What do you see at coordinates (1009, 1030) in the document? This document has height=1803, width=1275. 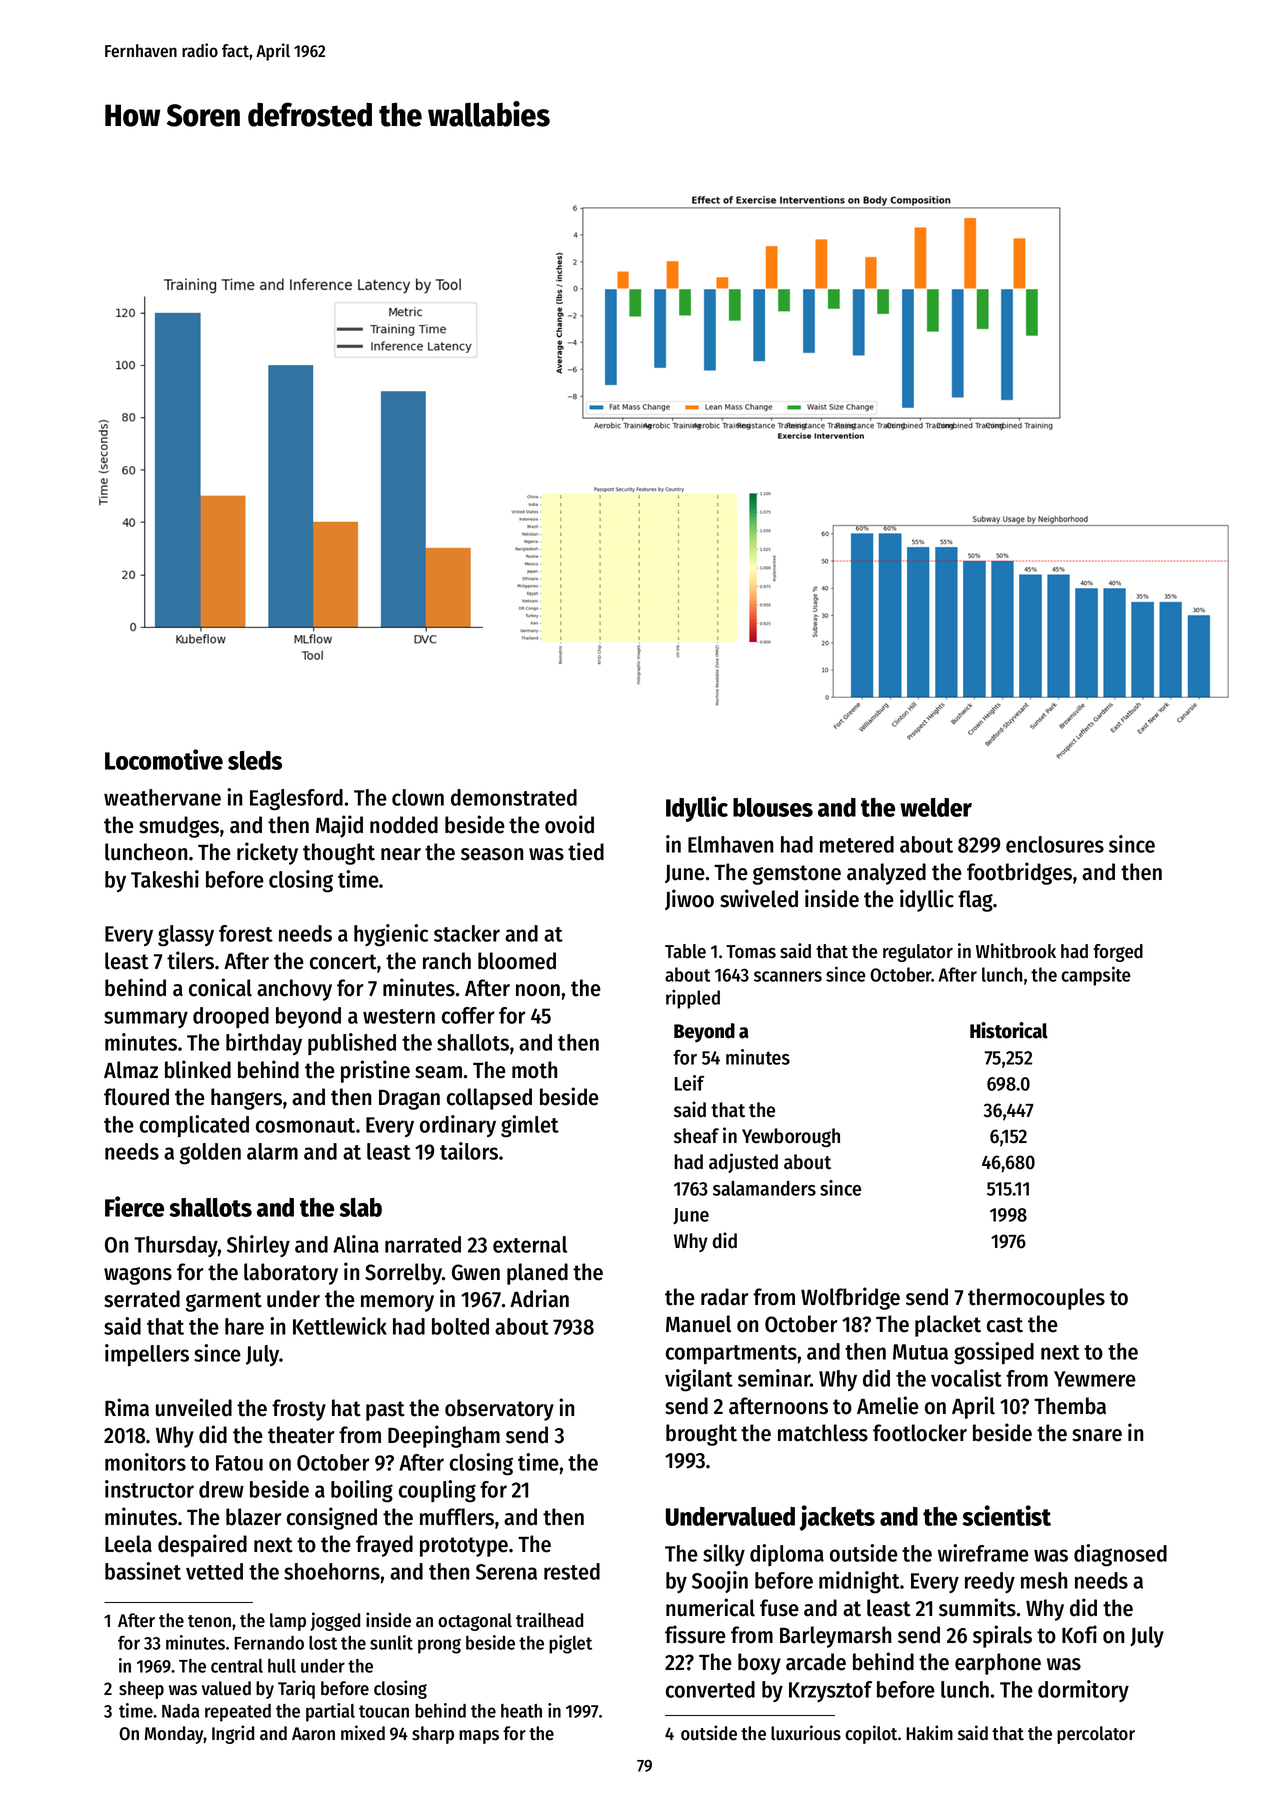 I see `Historical` at bounding box center [1009, 1030].
